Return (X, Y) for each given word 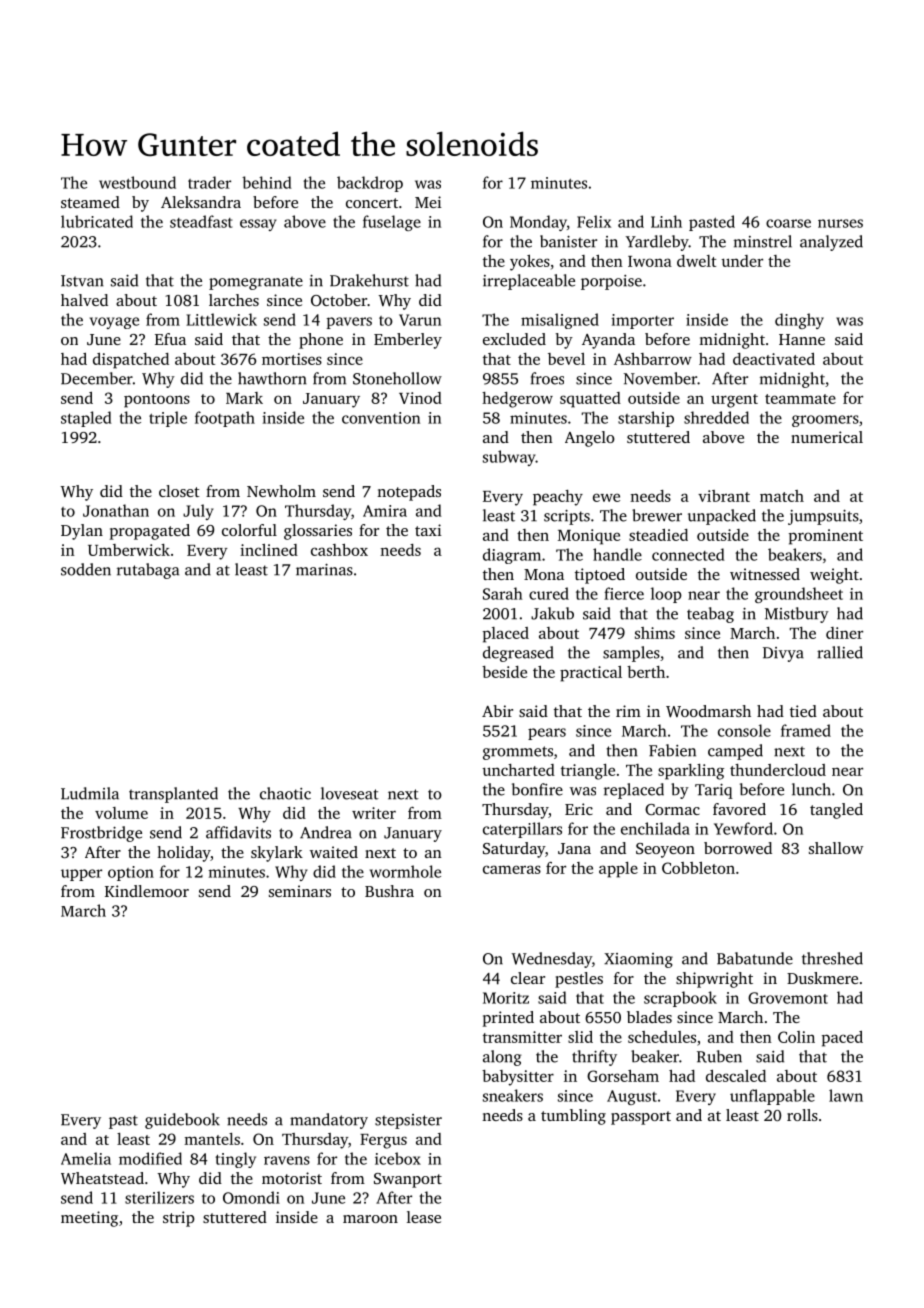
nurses (840, 223)
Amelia (86, 1158)
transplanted (173, 795)
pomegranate (256, 283)
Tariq (714, 791)
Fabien (672, 750)
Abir (497, 711)
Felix (594, 221)
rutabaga (148, 571)
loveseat (350, 793)
